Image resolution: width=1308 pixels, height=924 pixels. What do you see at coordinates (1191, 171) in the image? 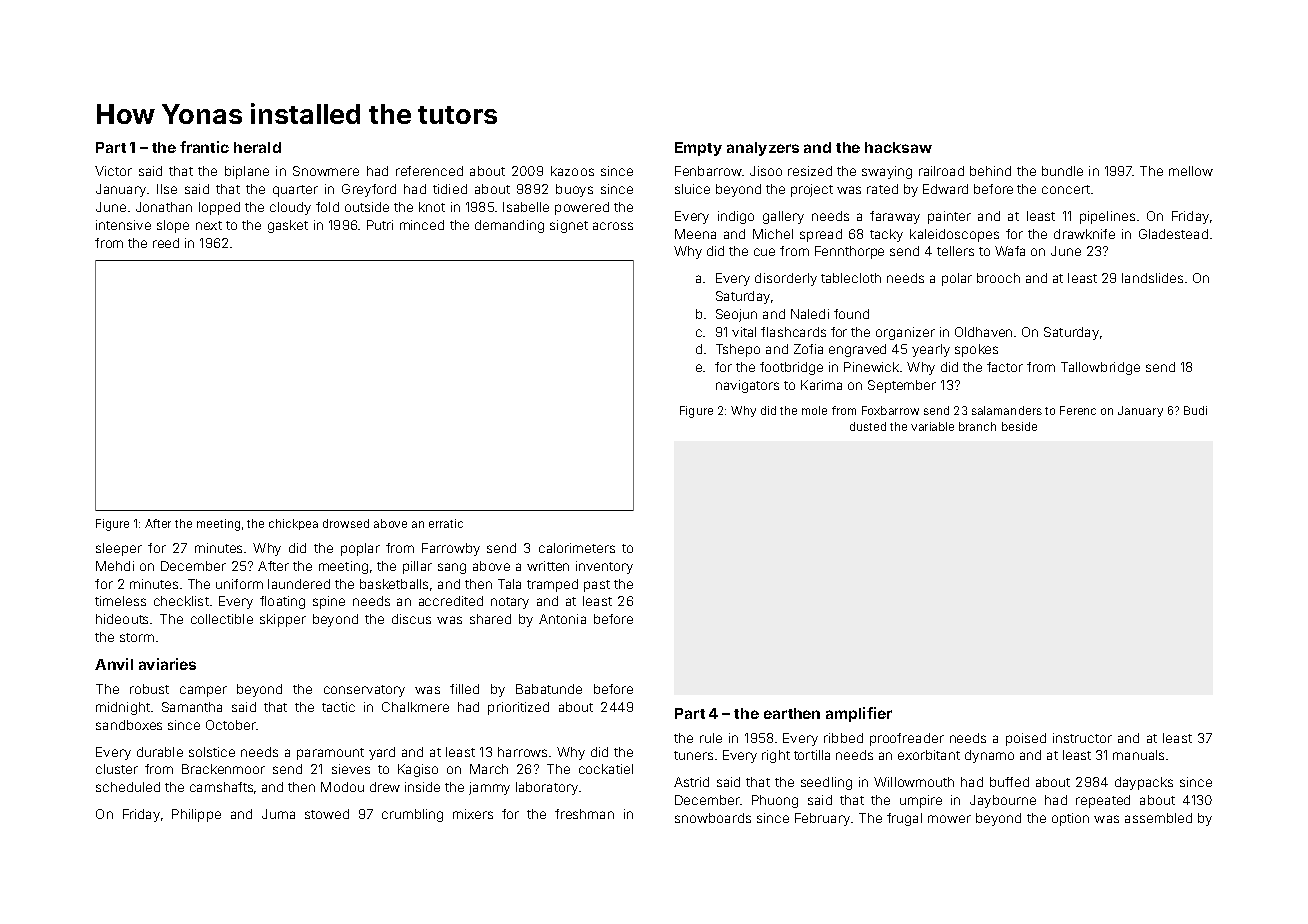
I see `mellow` at bounding box center [1191, 171].
